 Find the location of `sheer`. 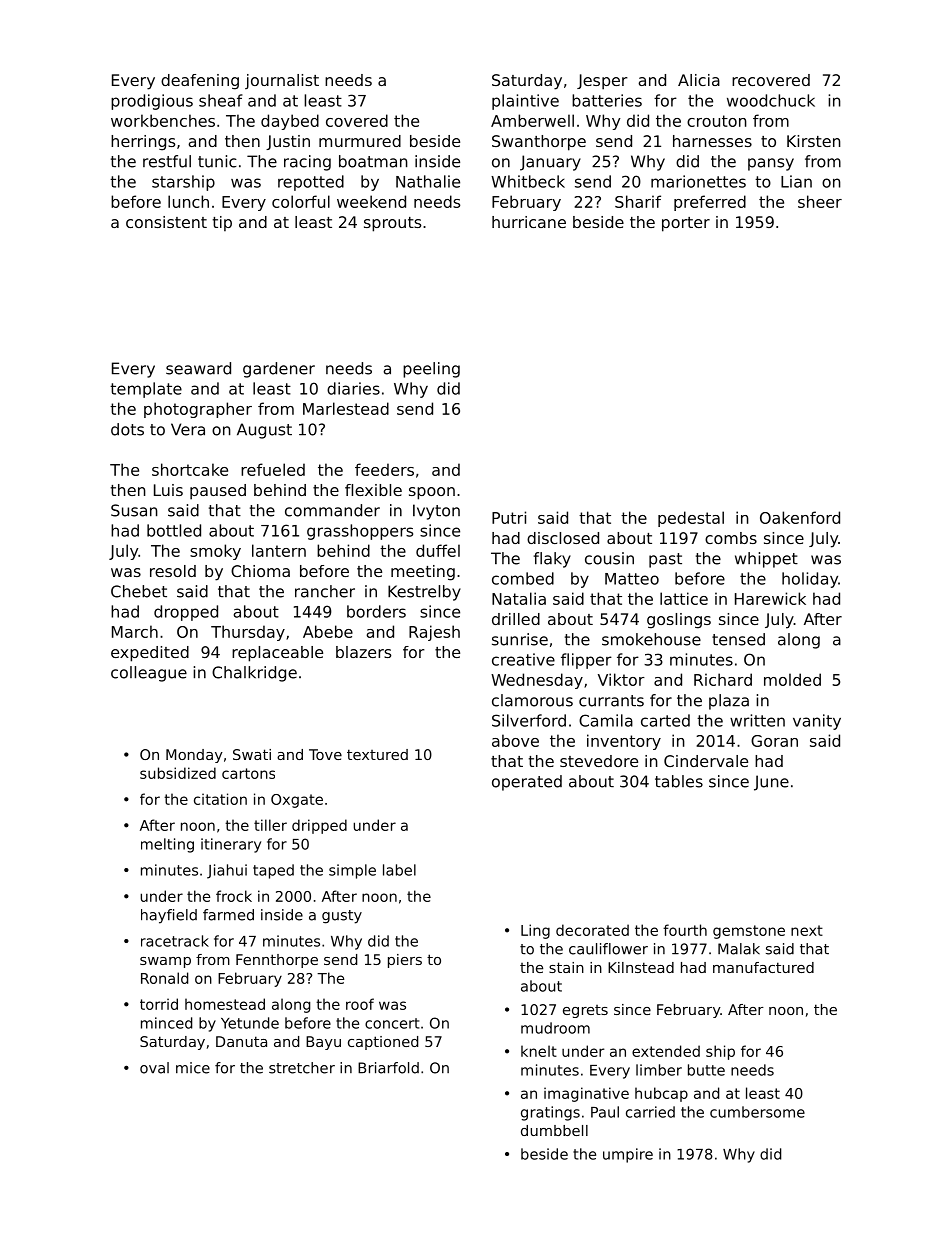

sheer is located at coordinates (820, 201).
